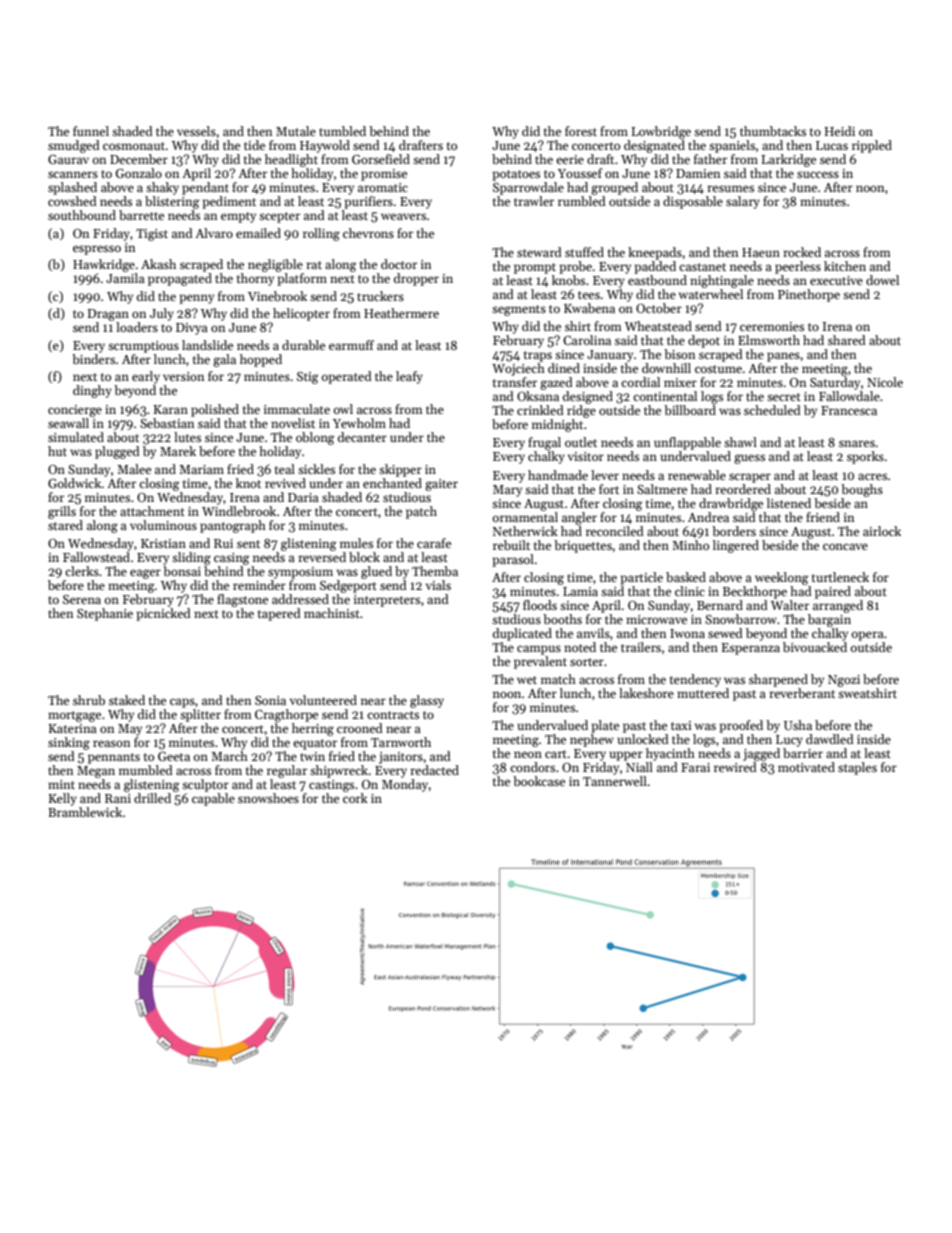  What do you see at coordinates (544, 443) in the screenshot?
I see `frugal` at bounding box center [544, 443].
